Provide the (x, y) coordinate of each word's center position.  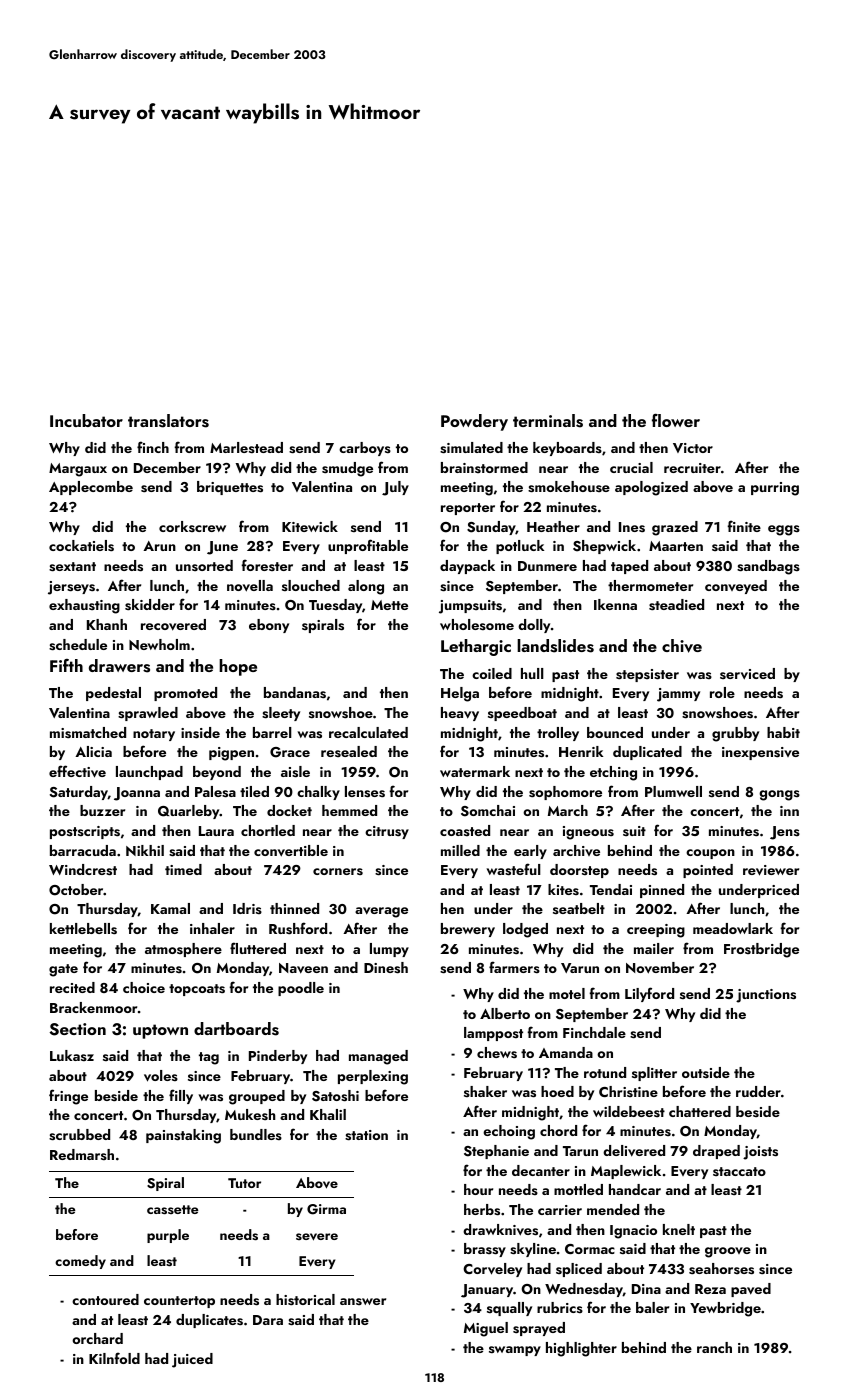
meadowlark (733, 928)
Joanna (137, 794)
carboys (365, 449)
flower (676, 420)
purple (168, 1236)
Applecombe (91, 488)
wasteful (513, 869)
